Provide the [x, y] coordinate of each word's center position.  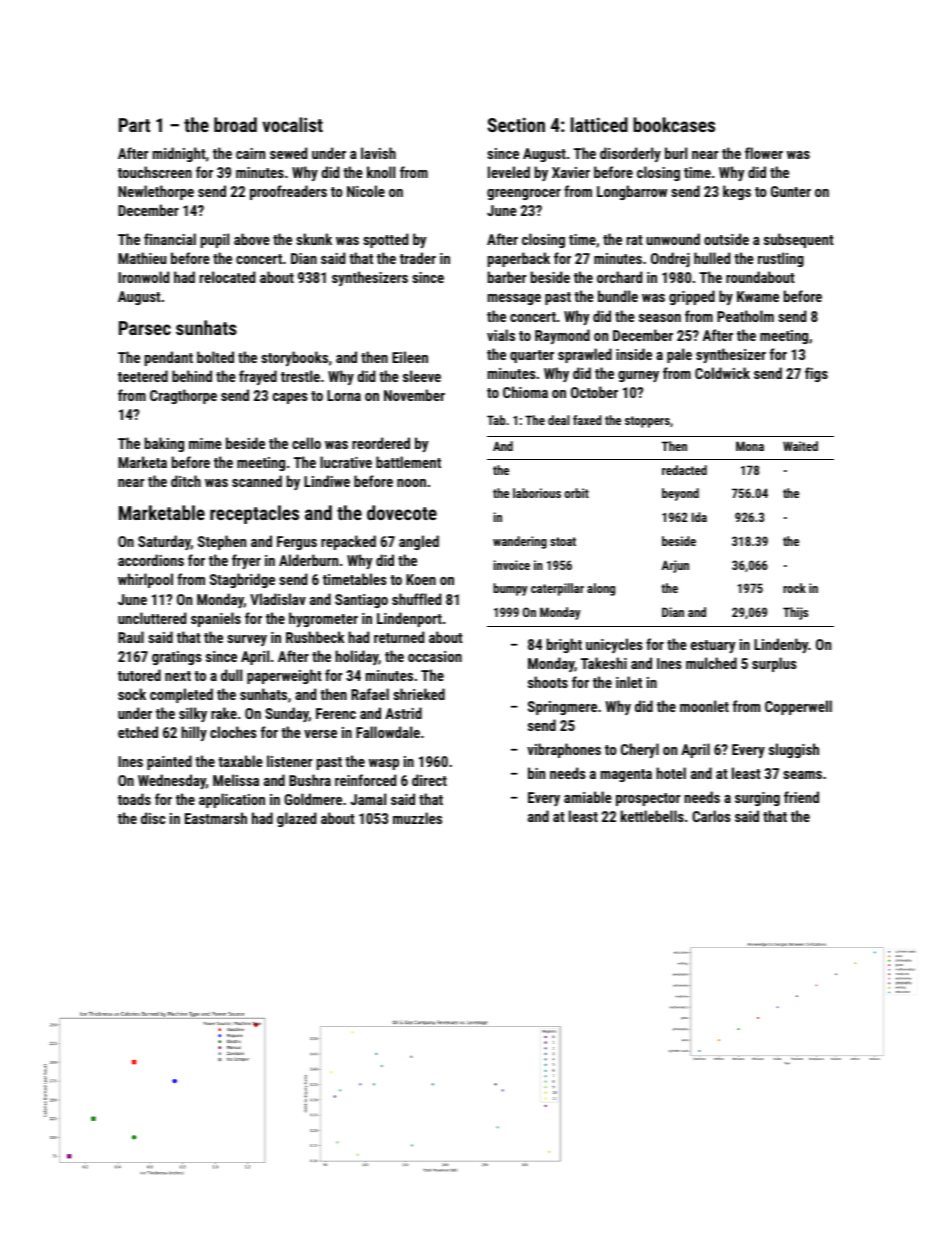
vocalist [292, 124]
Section [516, 124]
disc [153, 818]
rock [794, 588]
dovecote [402, 512]
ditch [186, 481]
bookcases [674, 124]
